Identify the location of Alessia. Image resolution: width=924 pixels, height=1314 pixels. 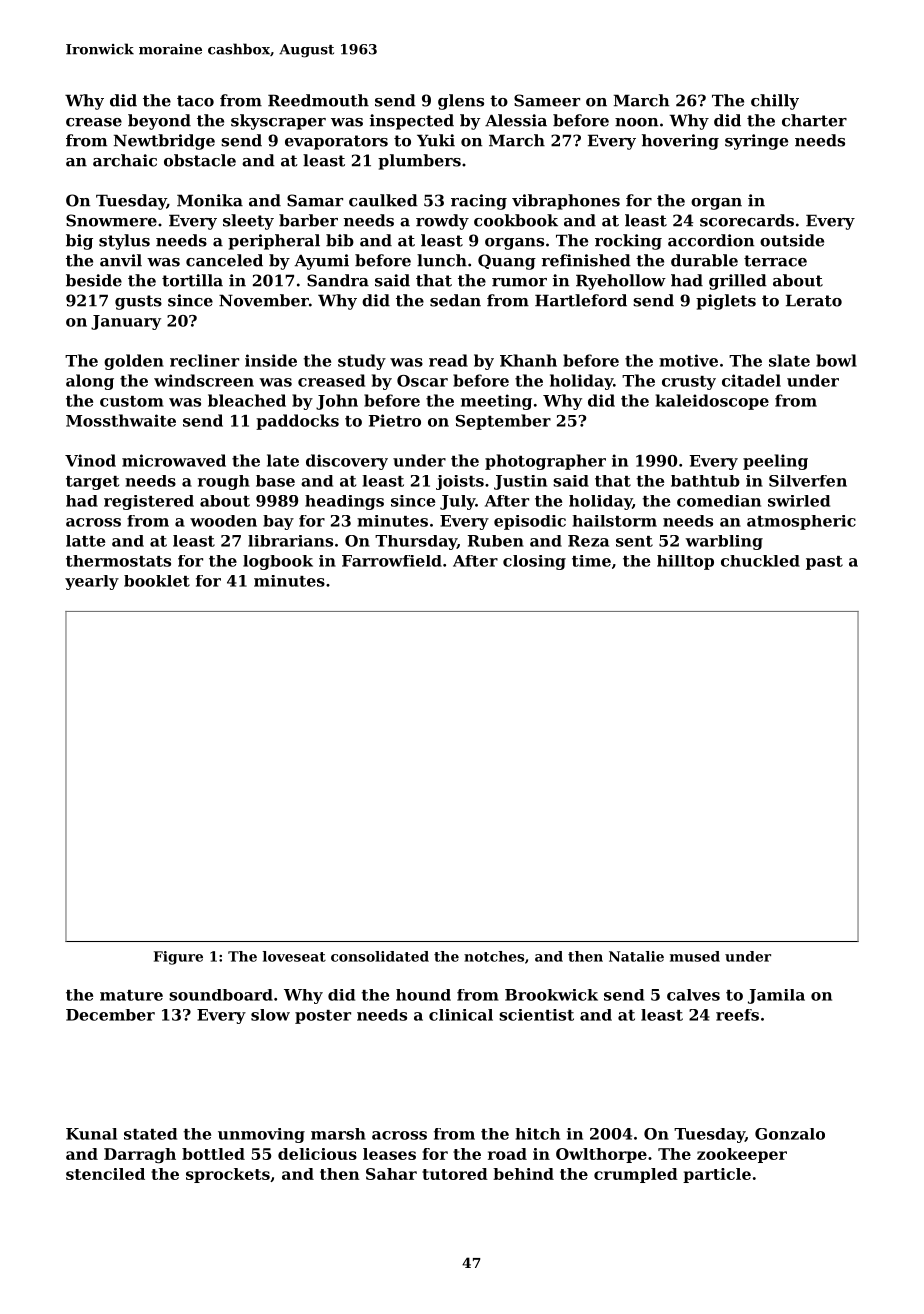
(516, 120).
